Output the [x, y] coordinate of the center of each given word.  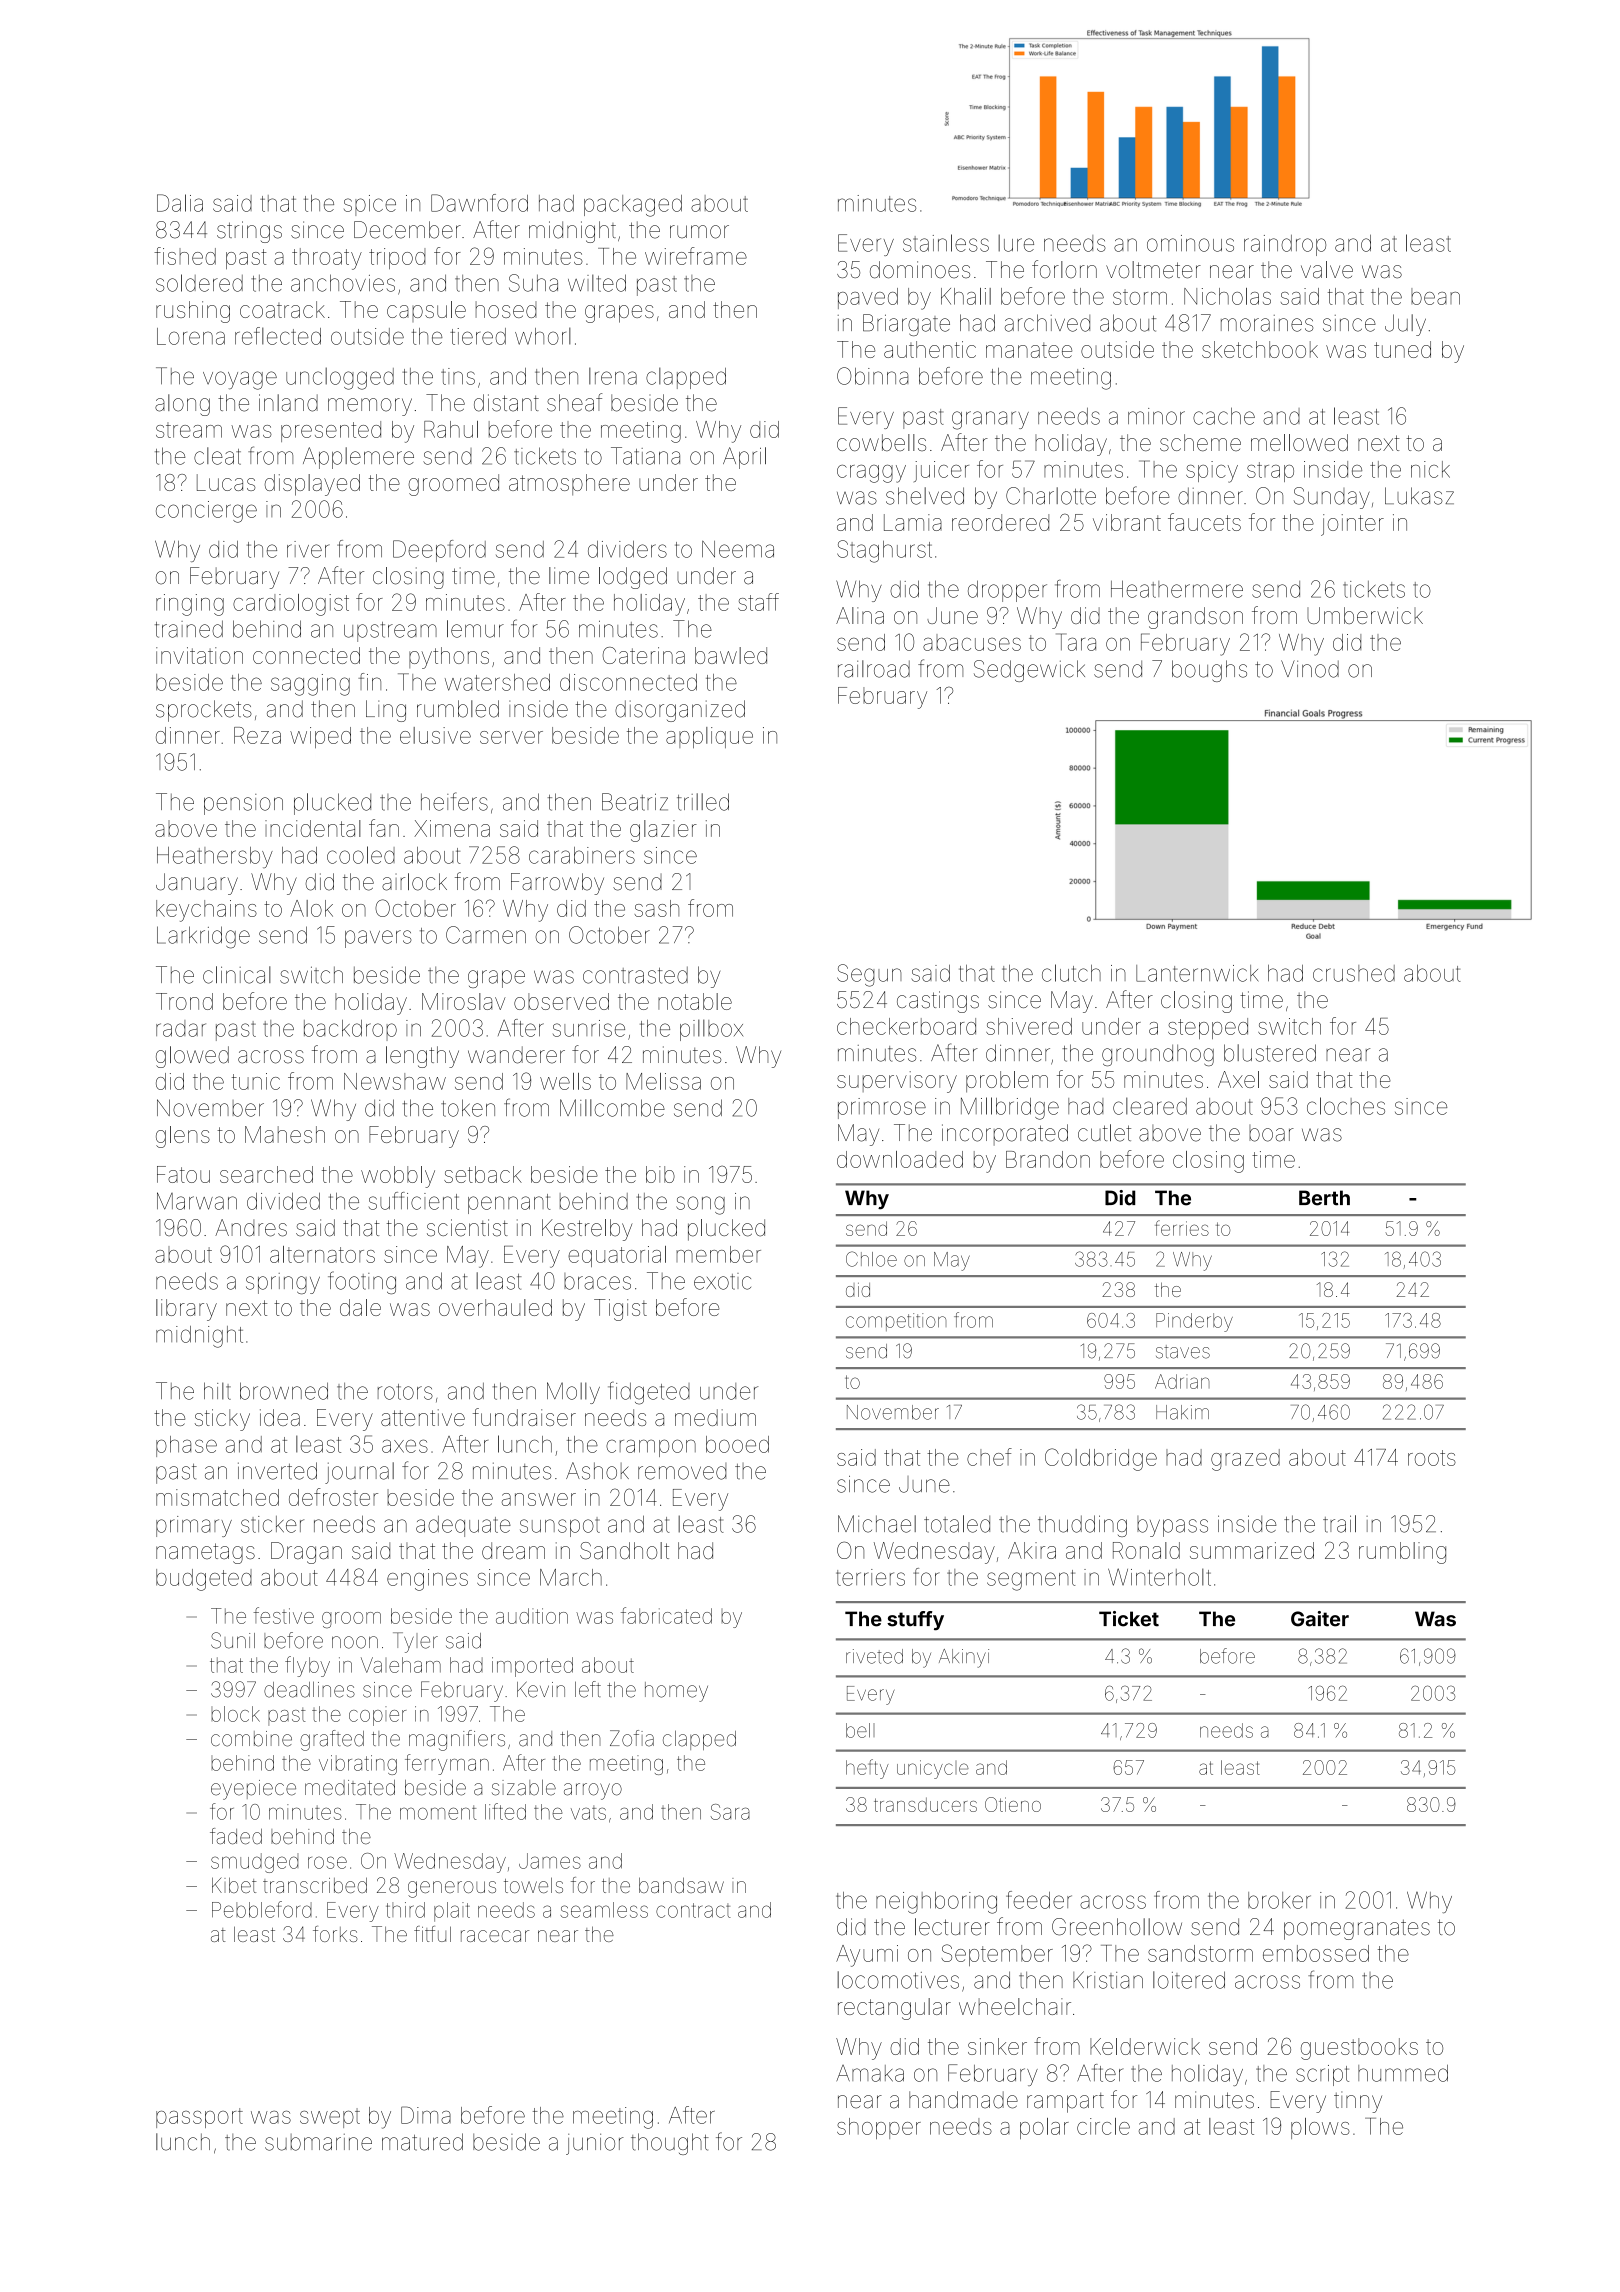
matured [422, 2142]
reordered [1000, 522]
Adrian [1182, 1381]
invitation [199, 655]
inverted [277, 1471]
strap [1270, 472]
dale [360, 1307]
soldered [199, 283]
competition [896, 1322]
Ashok [597, 1471]
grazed [1245, 1460]
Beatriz [635, 802]
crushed [1354, 973]
